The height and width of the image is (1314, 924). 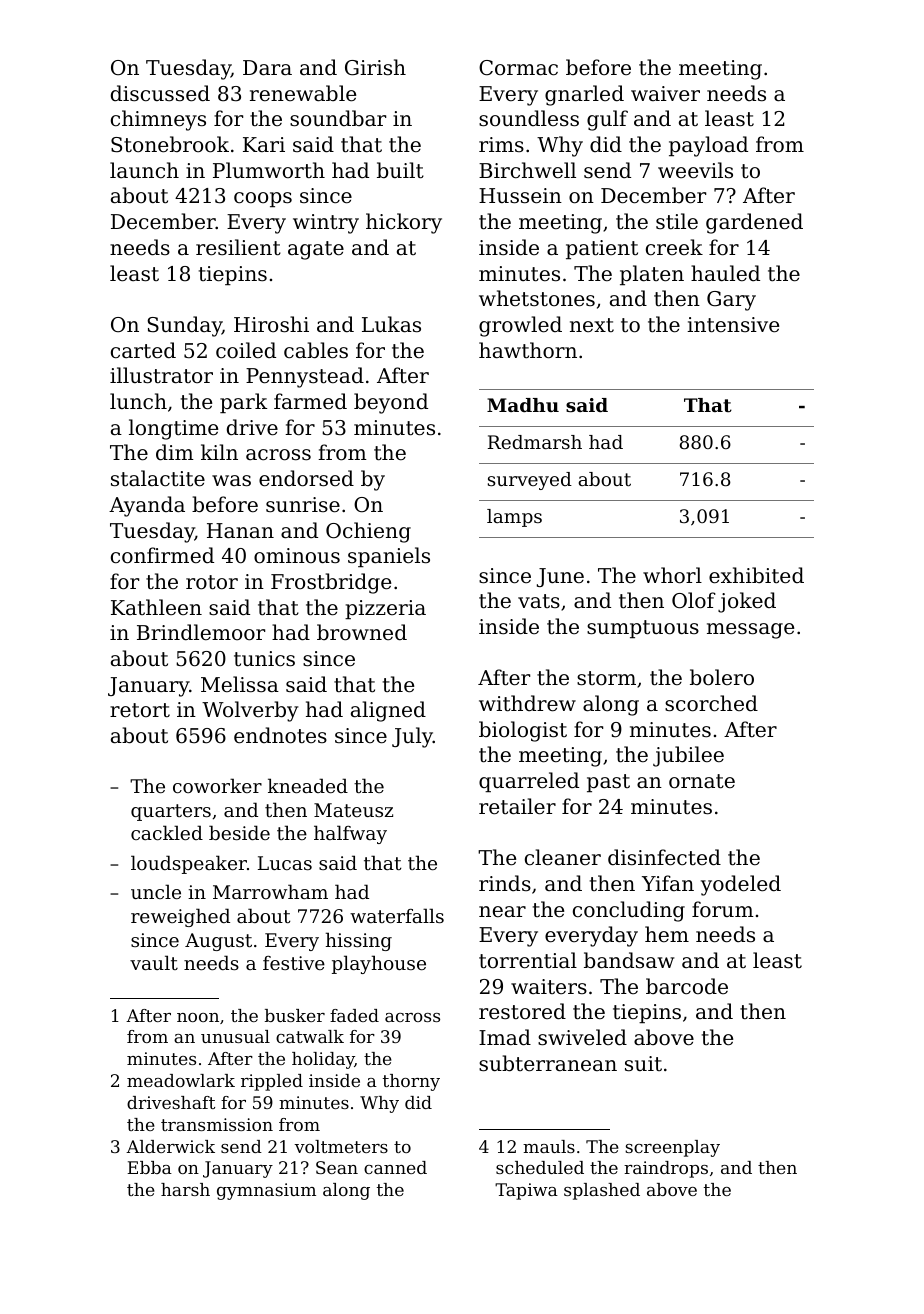 I want to click on stalactite, so click(x=158, y=478).
